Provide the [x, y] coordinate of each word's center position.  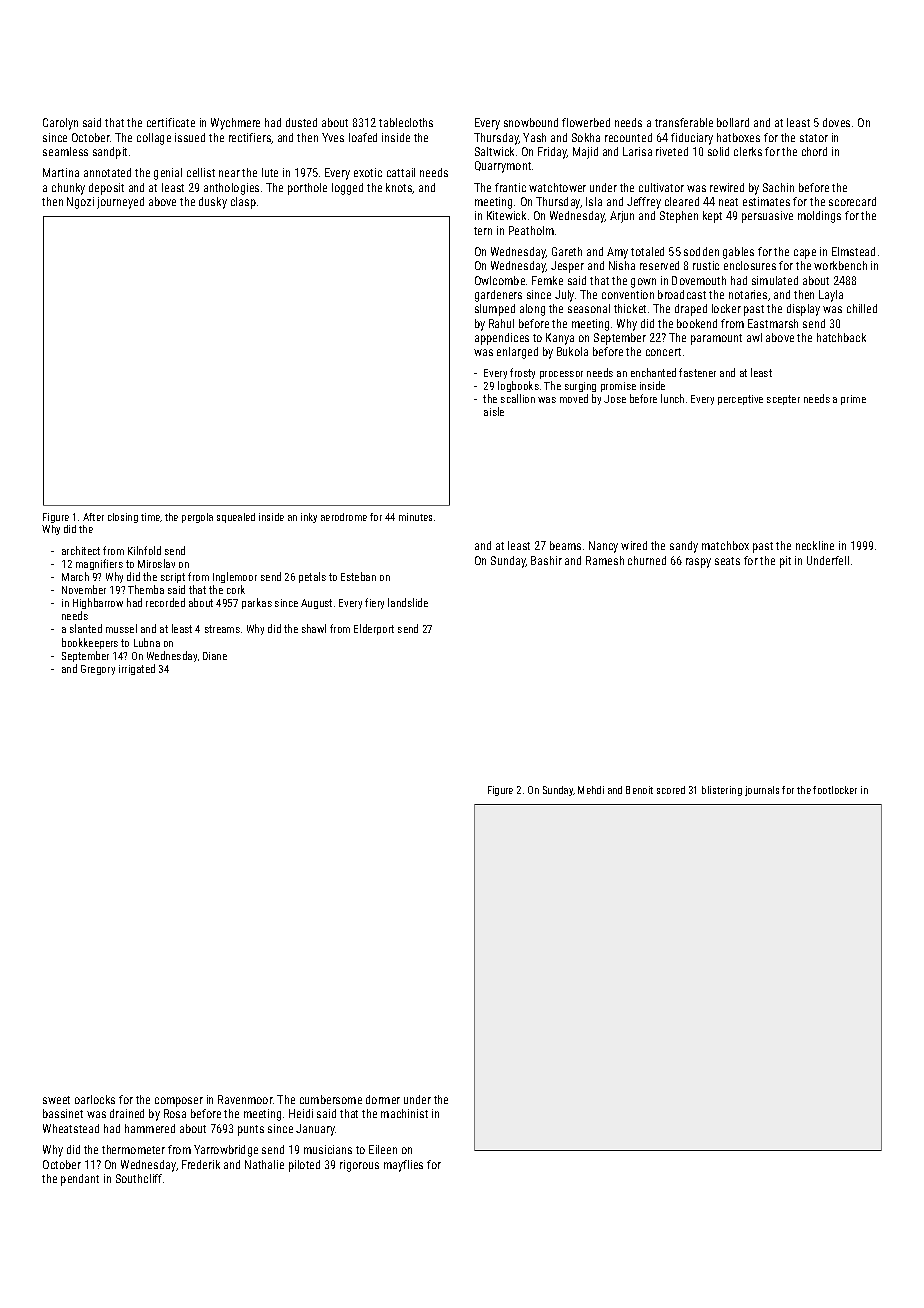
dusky [213, 203]
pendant [80, 1180]
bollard [733, 122]
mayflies [403, 1166]
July [564, 296]
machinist [404, 1113]
